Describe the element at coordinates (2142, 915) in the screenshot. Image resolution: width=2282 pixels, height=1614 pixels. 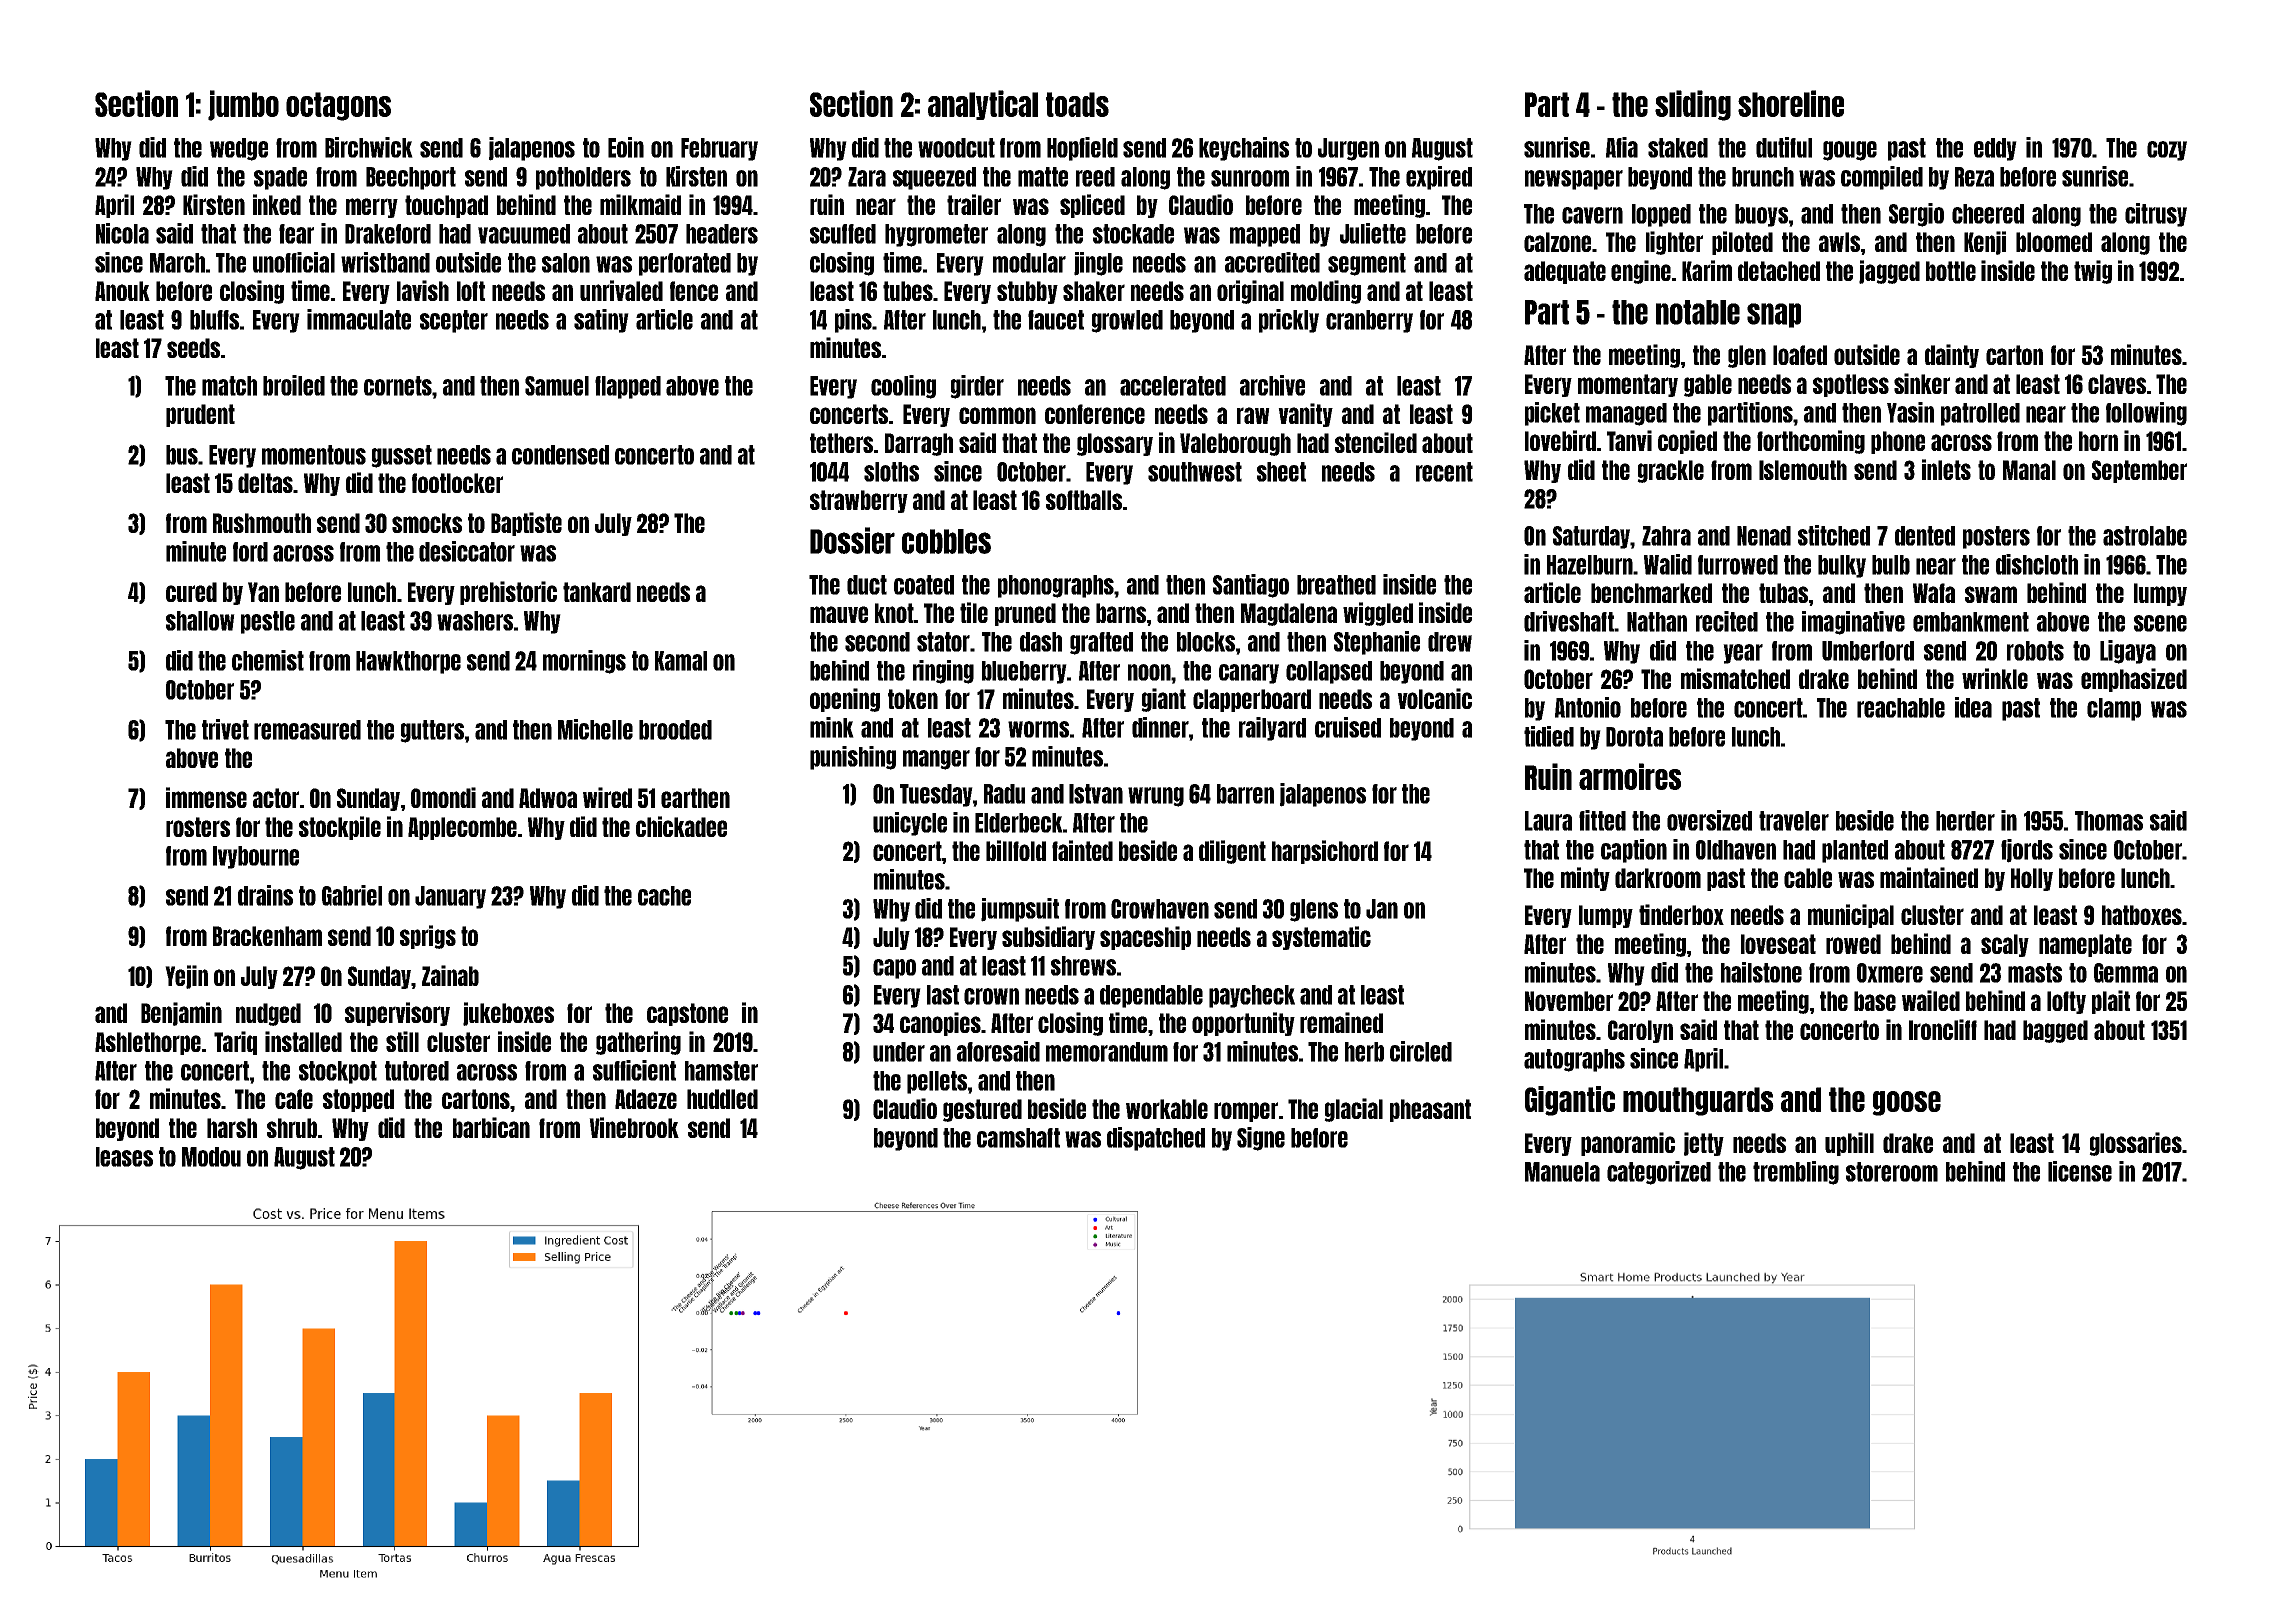
I see `hatboxes` at that location.
